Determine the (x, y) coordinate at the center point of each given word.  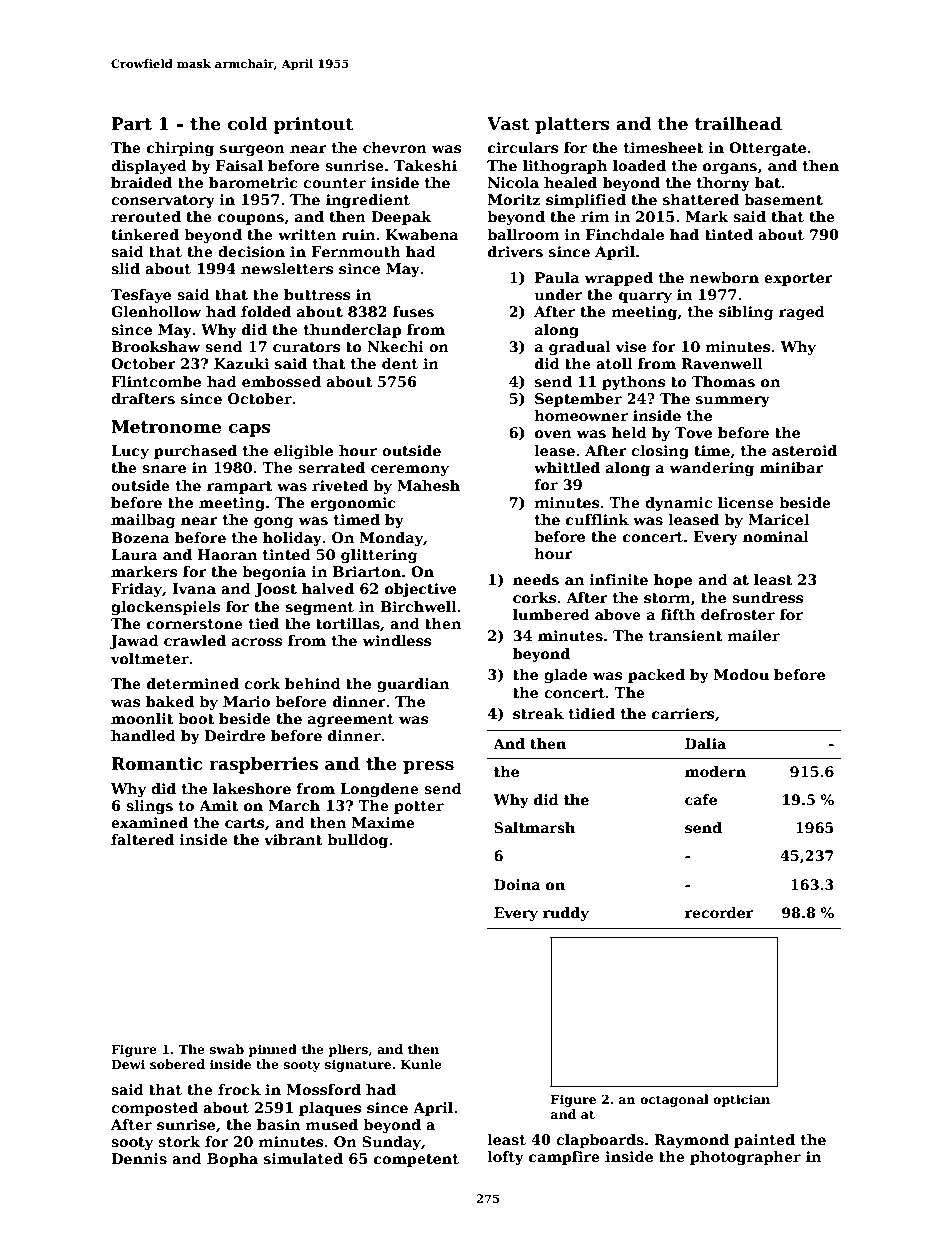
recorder (719, 912)
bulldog (357, 841)
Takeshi (425, 165)
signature (358, 1065)
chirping (180, 149)
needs (536, 579)
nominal (775, 536)
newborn (724, 277)
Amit (219, 805)
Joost (276, 590)
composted (154, 1109)
